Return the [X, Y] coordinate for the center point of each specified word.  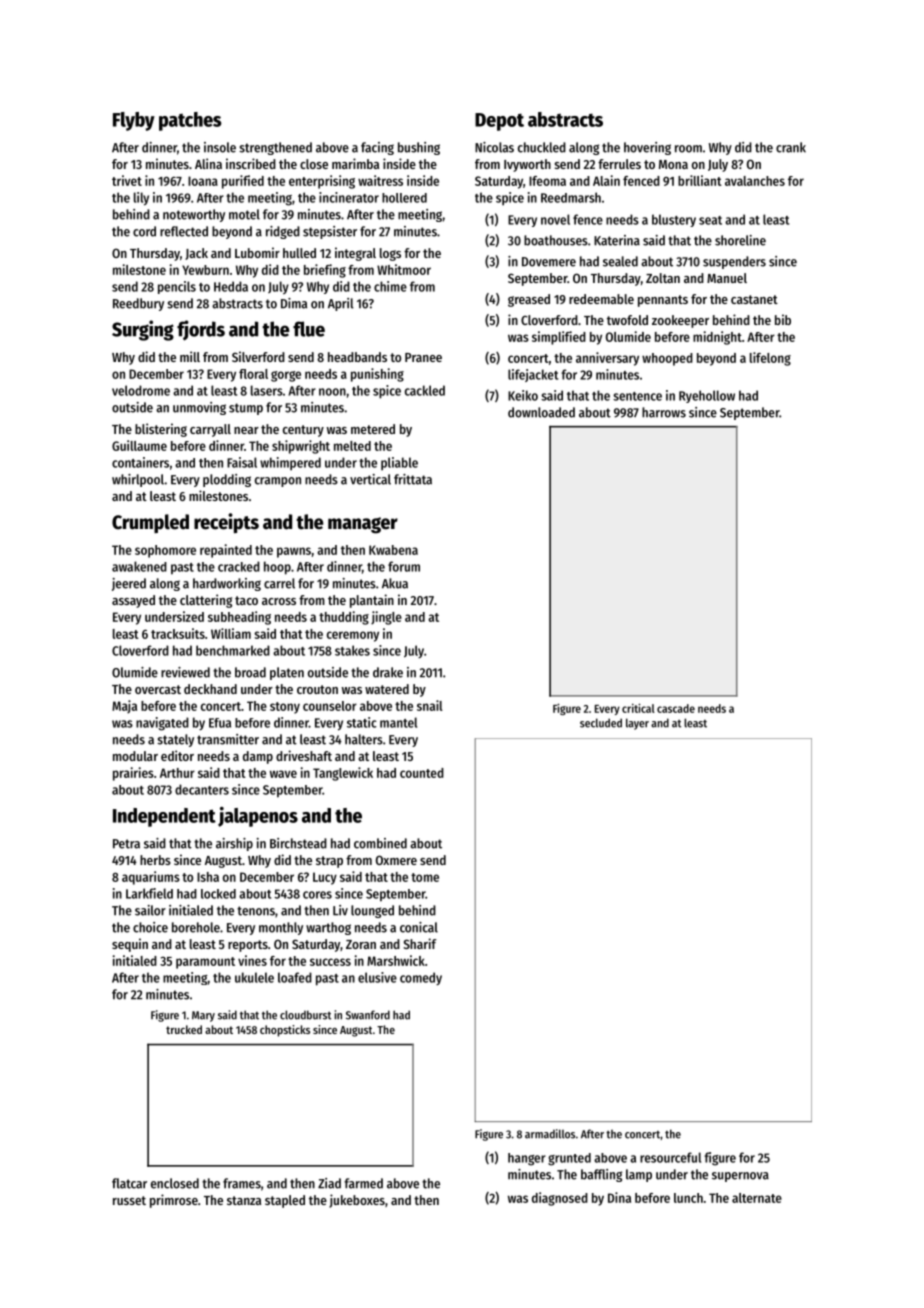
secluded [601, 723]
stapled [285, 1201]
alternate [757, 1198]
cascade [676, 708]
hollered [404, 198]
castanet [754, 299]
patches [190, 121]
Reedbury [138, 304]
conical [419, 927]
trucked [184, 1029]
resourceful [670, 1157]
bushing [419, 148]
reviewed [185, 672]
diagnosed [560, 1199]
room [688, 149]
